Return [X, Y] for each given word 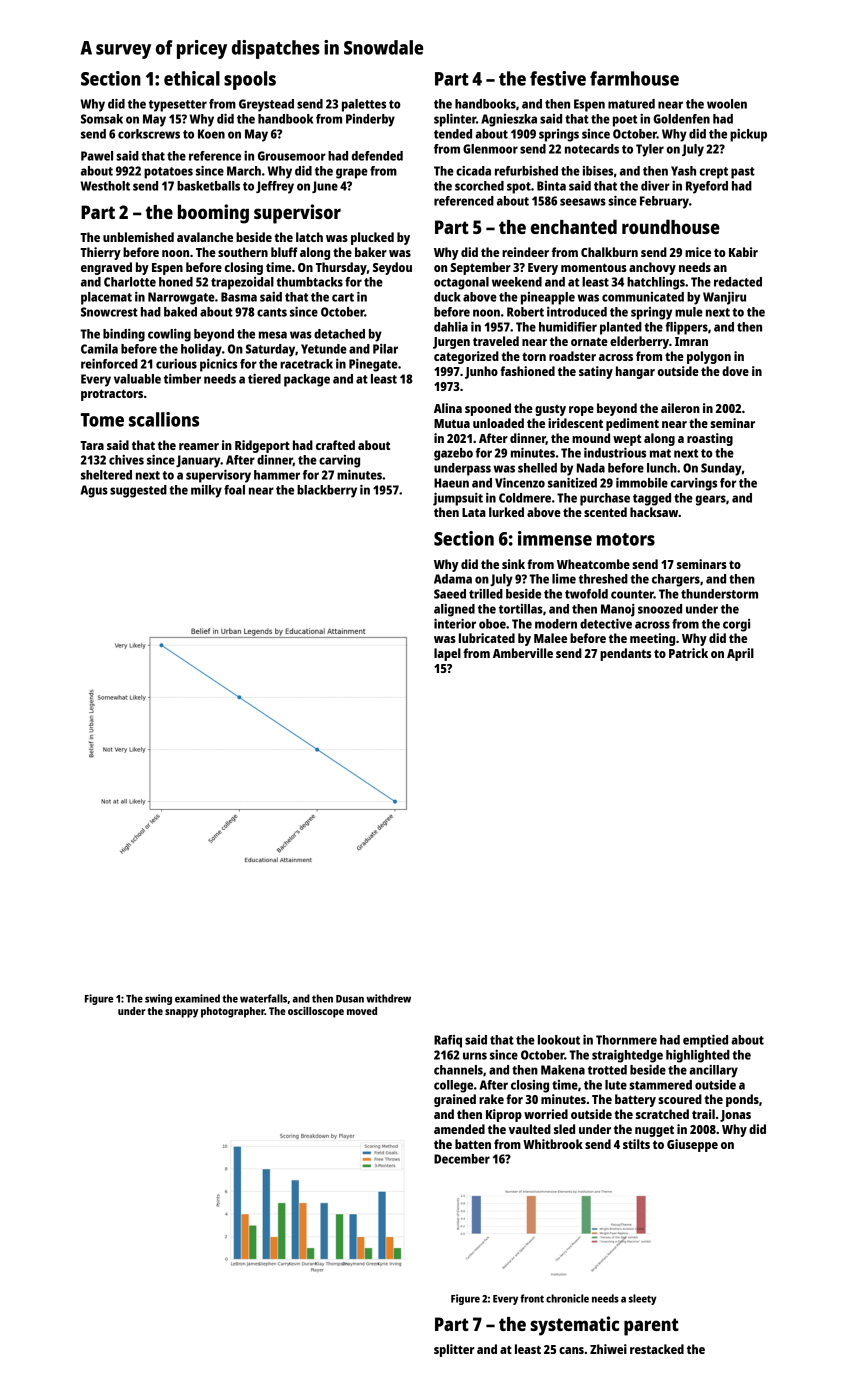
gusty [550, 410]
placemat [106, 298]
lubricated [487, 638]
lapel [447, 654]
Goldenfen [681, 119]
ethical [192, 78]
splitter [454, 1350]
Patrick [688, 653]
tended [453, 134]
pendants [625, 654]
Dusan [350, 999]
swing [158, 999]
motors [626, 539]
